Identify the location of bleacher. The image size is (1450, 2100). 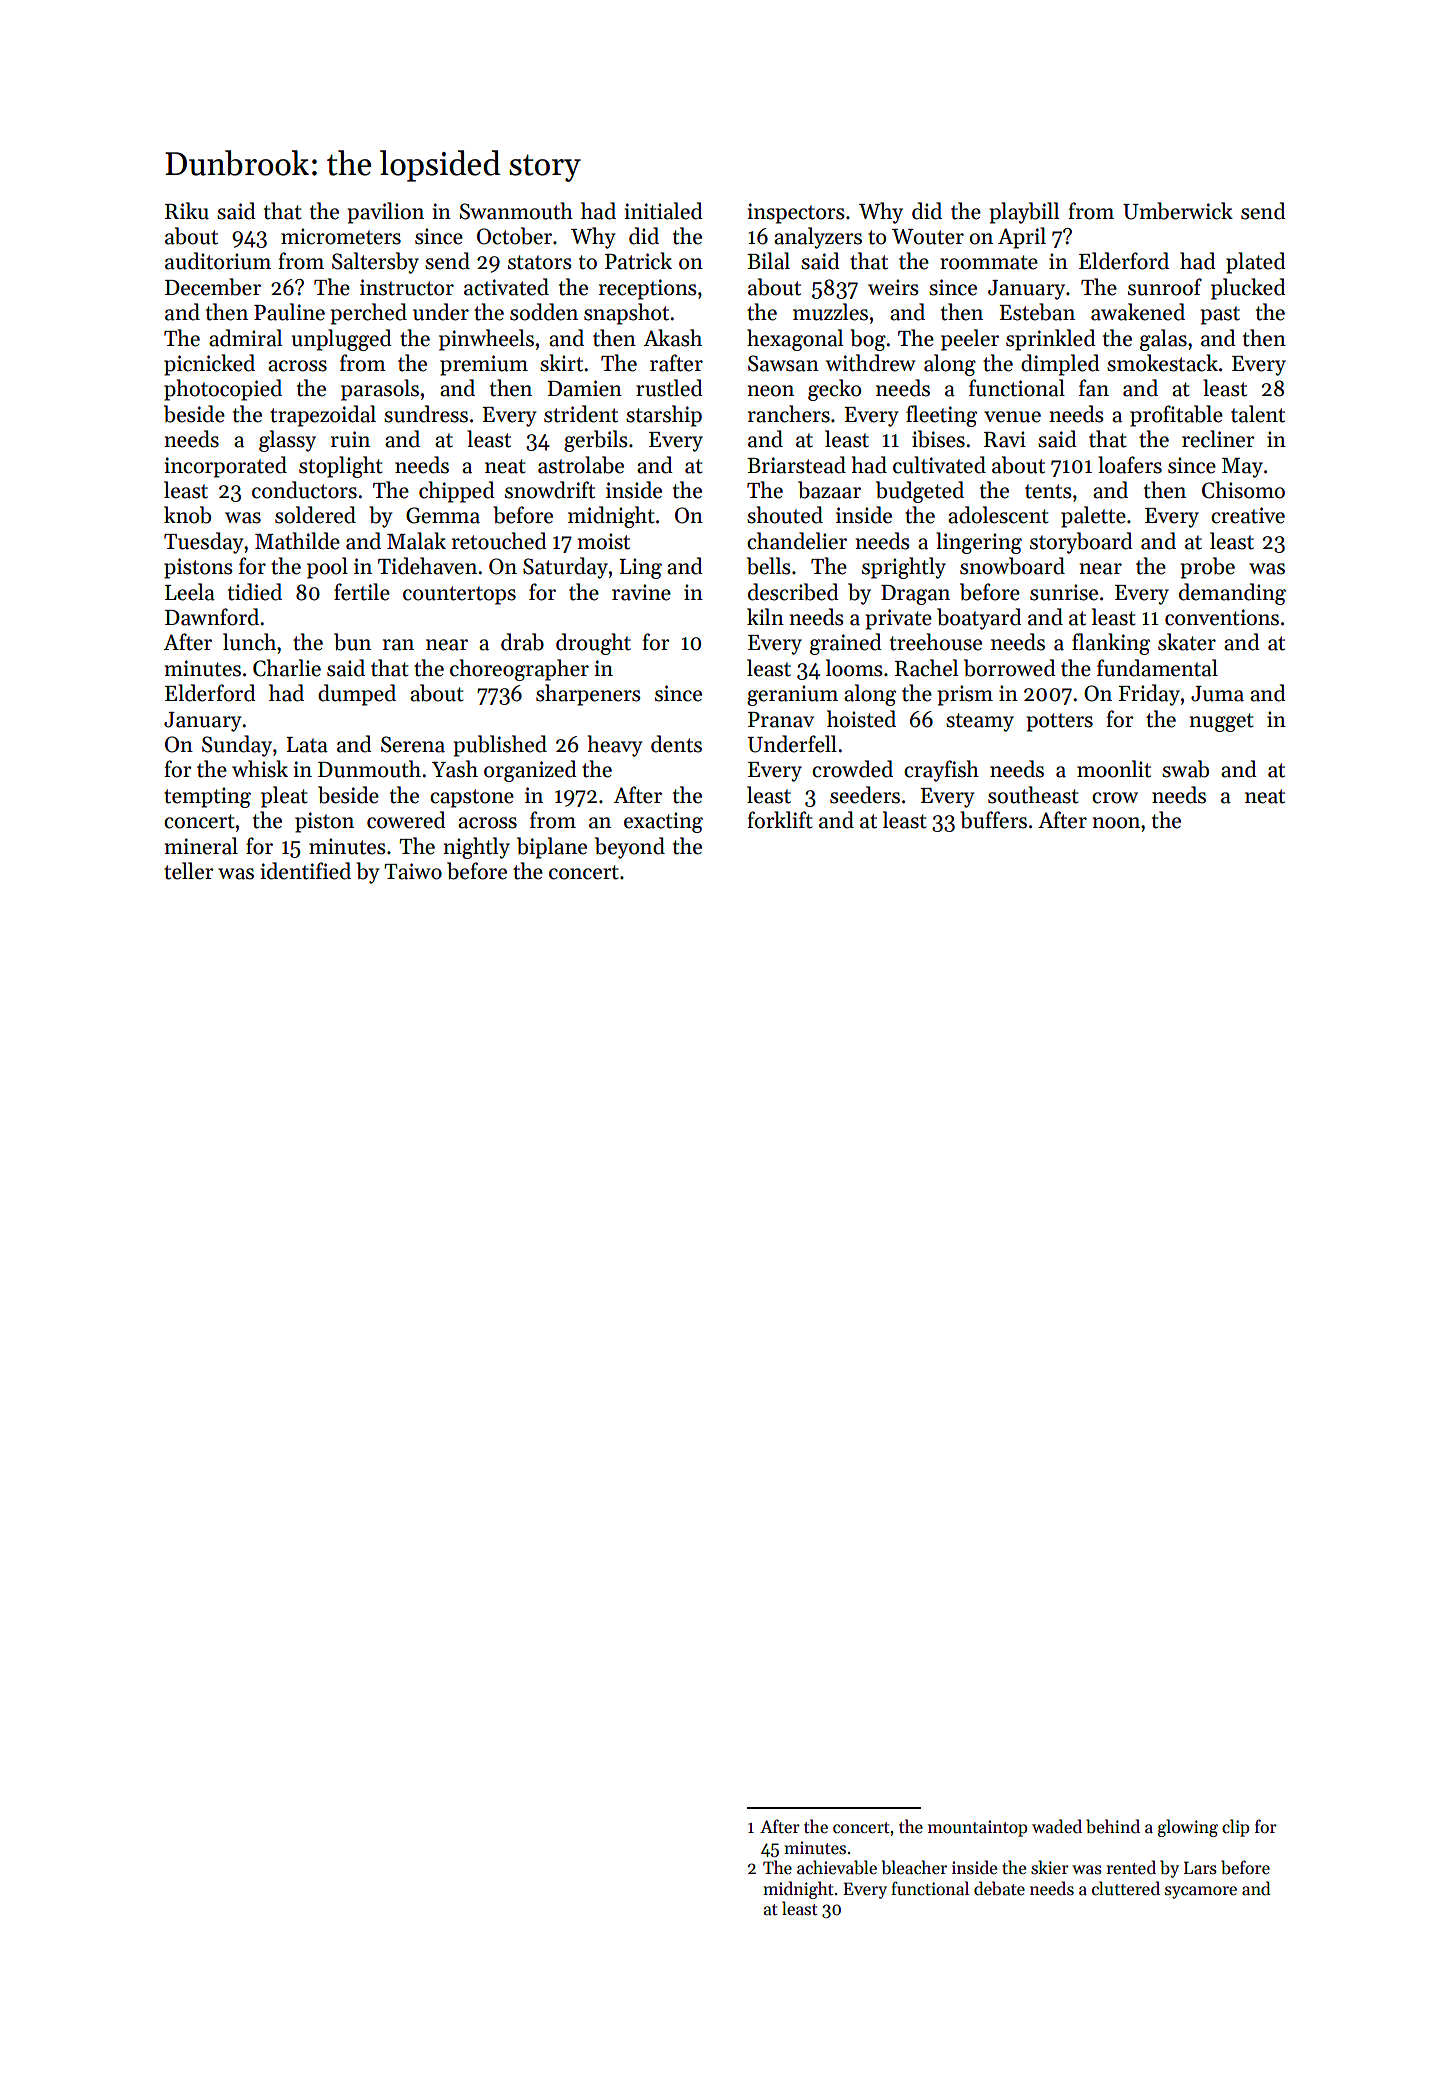
(914, 1867).
